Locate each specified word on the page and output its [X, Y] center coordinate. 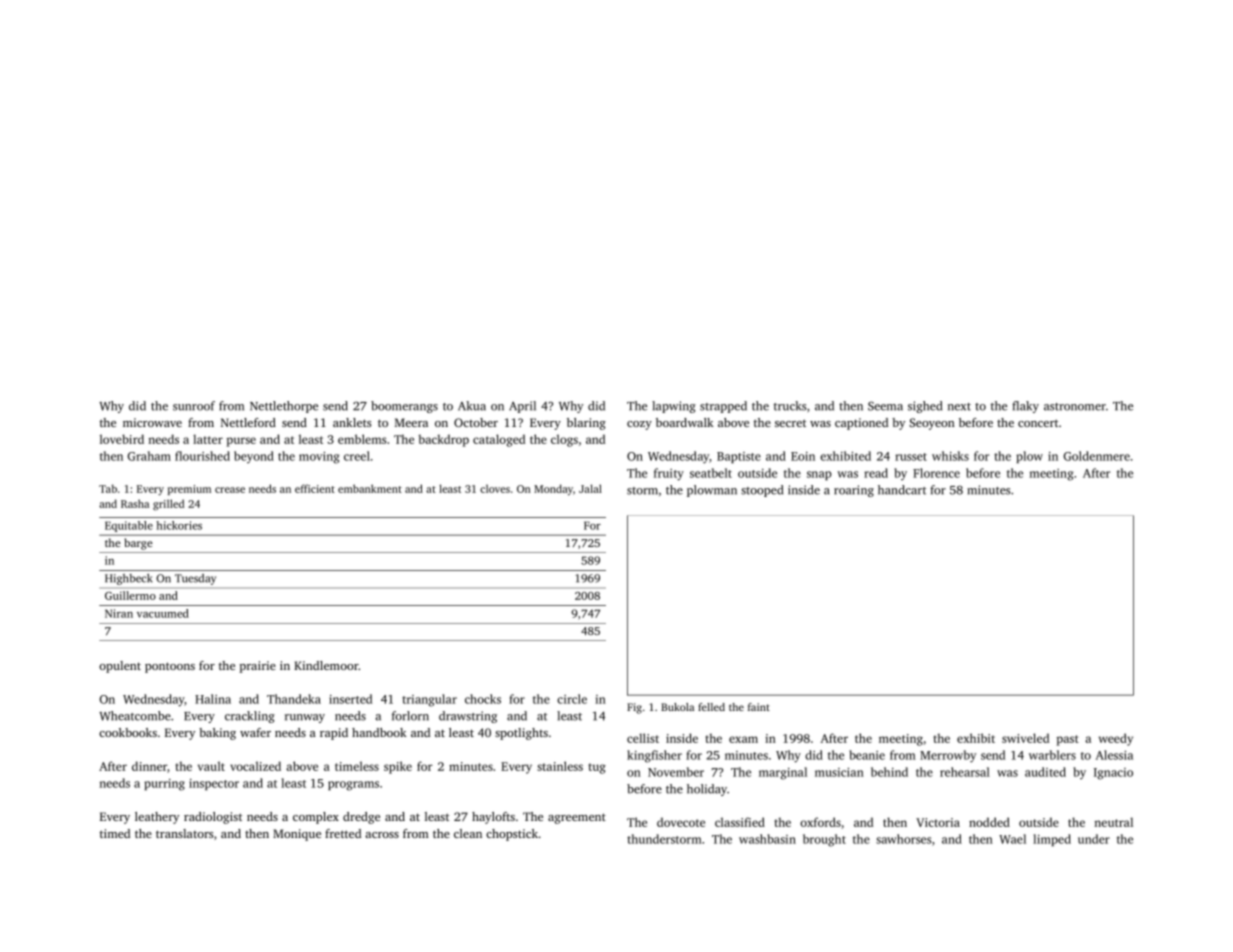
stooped [762, 491]
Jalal [590, 488]
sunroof [194, 406]
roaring [854, 491]
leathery [157, 818]
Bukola [677, 707]
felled [711, 707]
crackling [250, 717]
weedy [1116, 739]
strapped [723, 407]
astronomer [1075, 407]
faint [759, 707]
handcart [902, 490]
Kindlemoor [326, 665]
